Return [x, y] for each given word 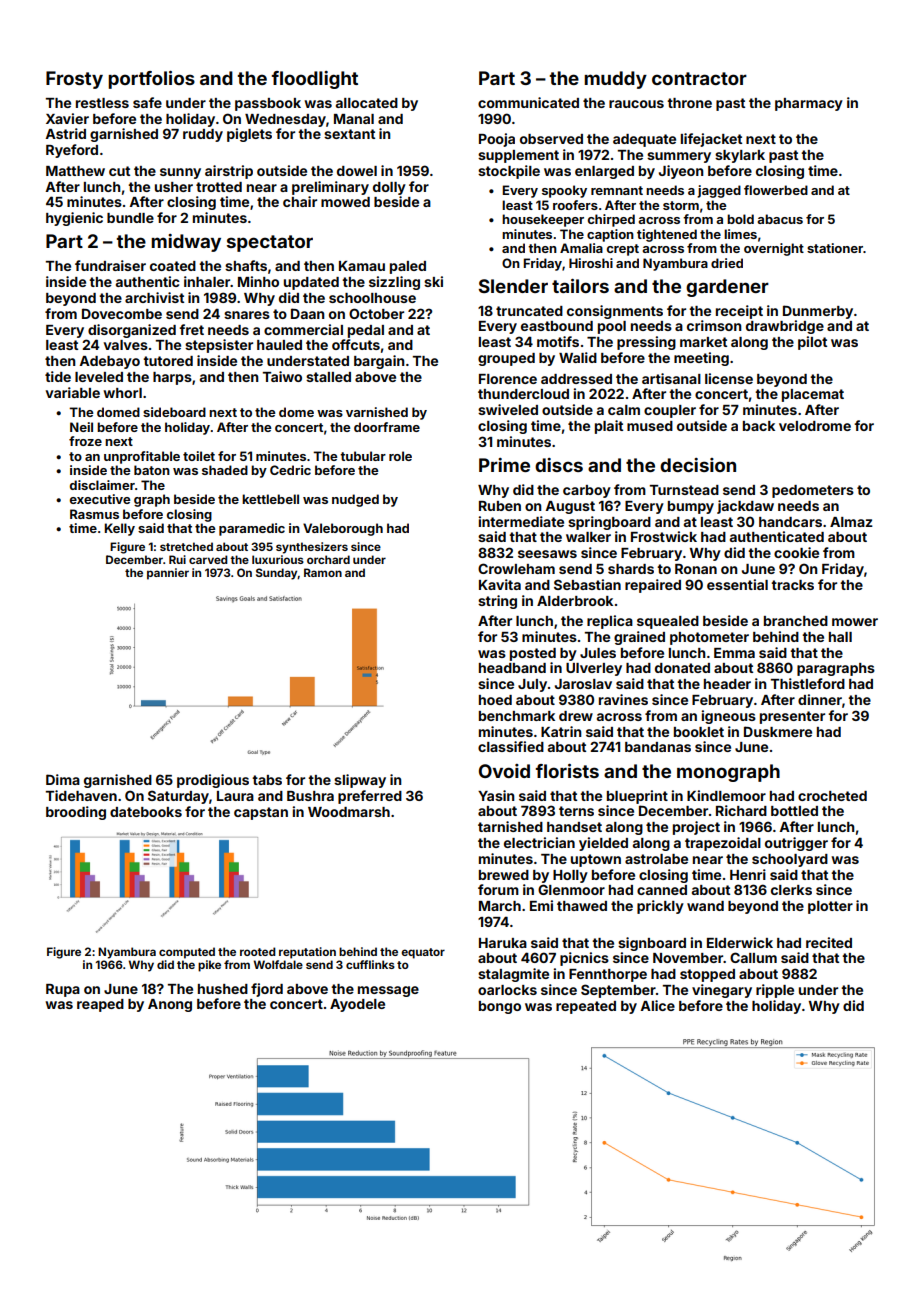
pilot [812, 343]
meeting [701, 359]
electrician [539, 842]
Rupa [63, 990]
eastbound [557, 326]
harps [172, 378]
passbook [268, 104]
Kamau [362, 266]
